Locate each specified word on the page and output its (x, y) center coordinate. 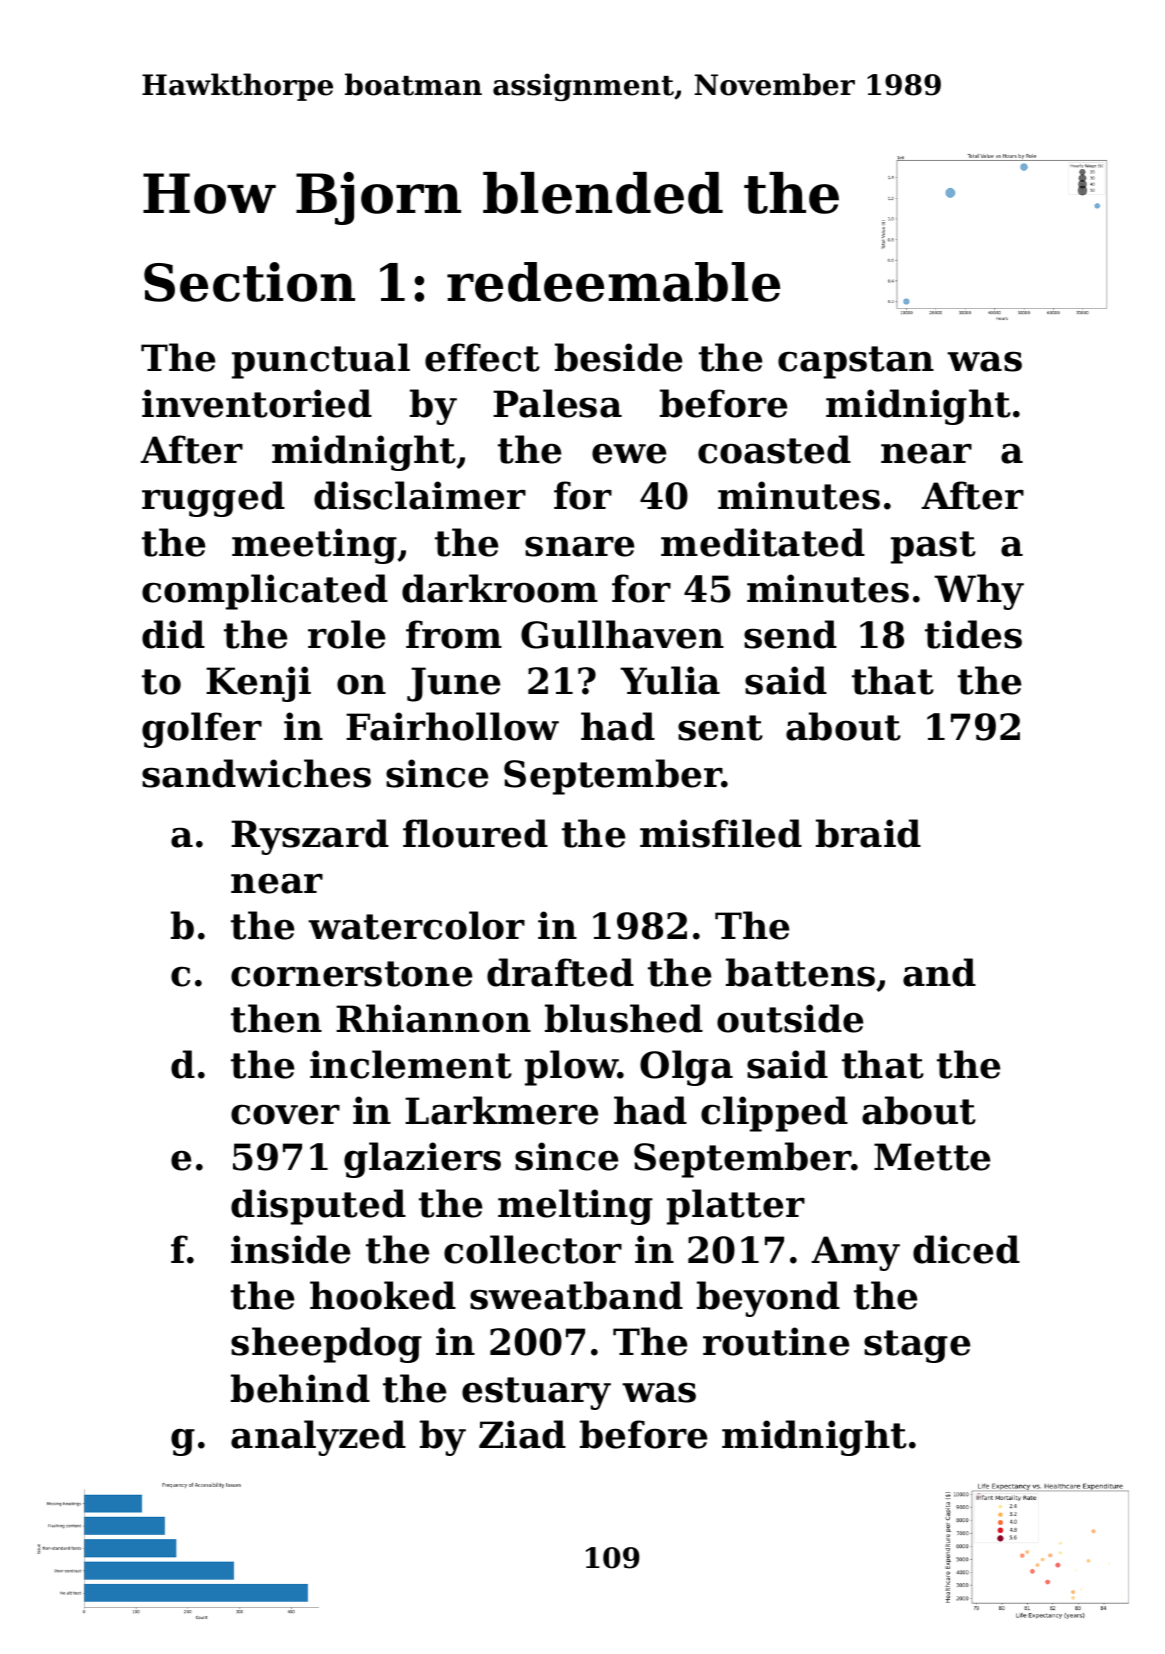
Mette (932, 1157)
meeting (314, 546)
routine (776, 1341)
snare (579, 546)
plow (571, 1068)
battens (800, 972)
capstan (856, 362)
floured (475, 833)
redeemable (613, 282)
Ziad (522, 1434)
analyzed (318, 1438)
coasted (774, 449)
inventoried (257, 403)
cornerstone (351, 974)
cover (285, 1115)
